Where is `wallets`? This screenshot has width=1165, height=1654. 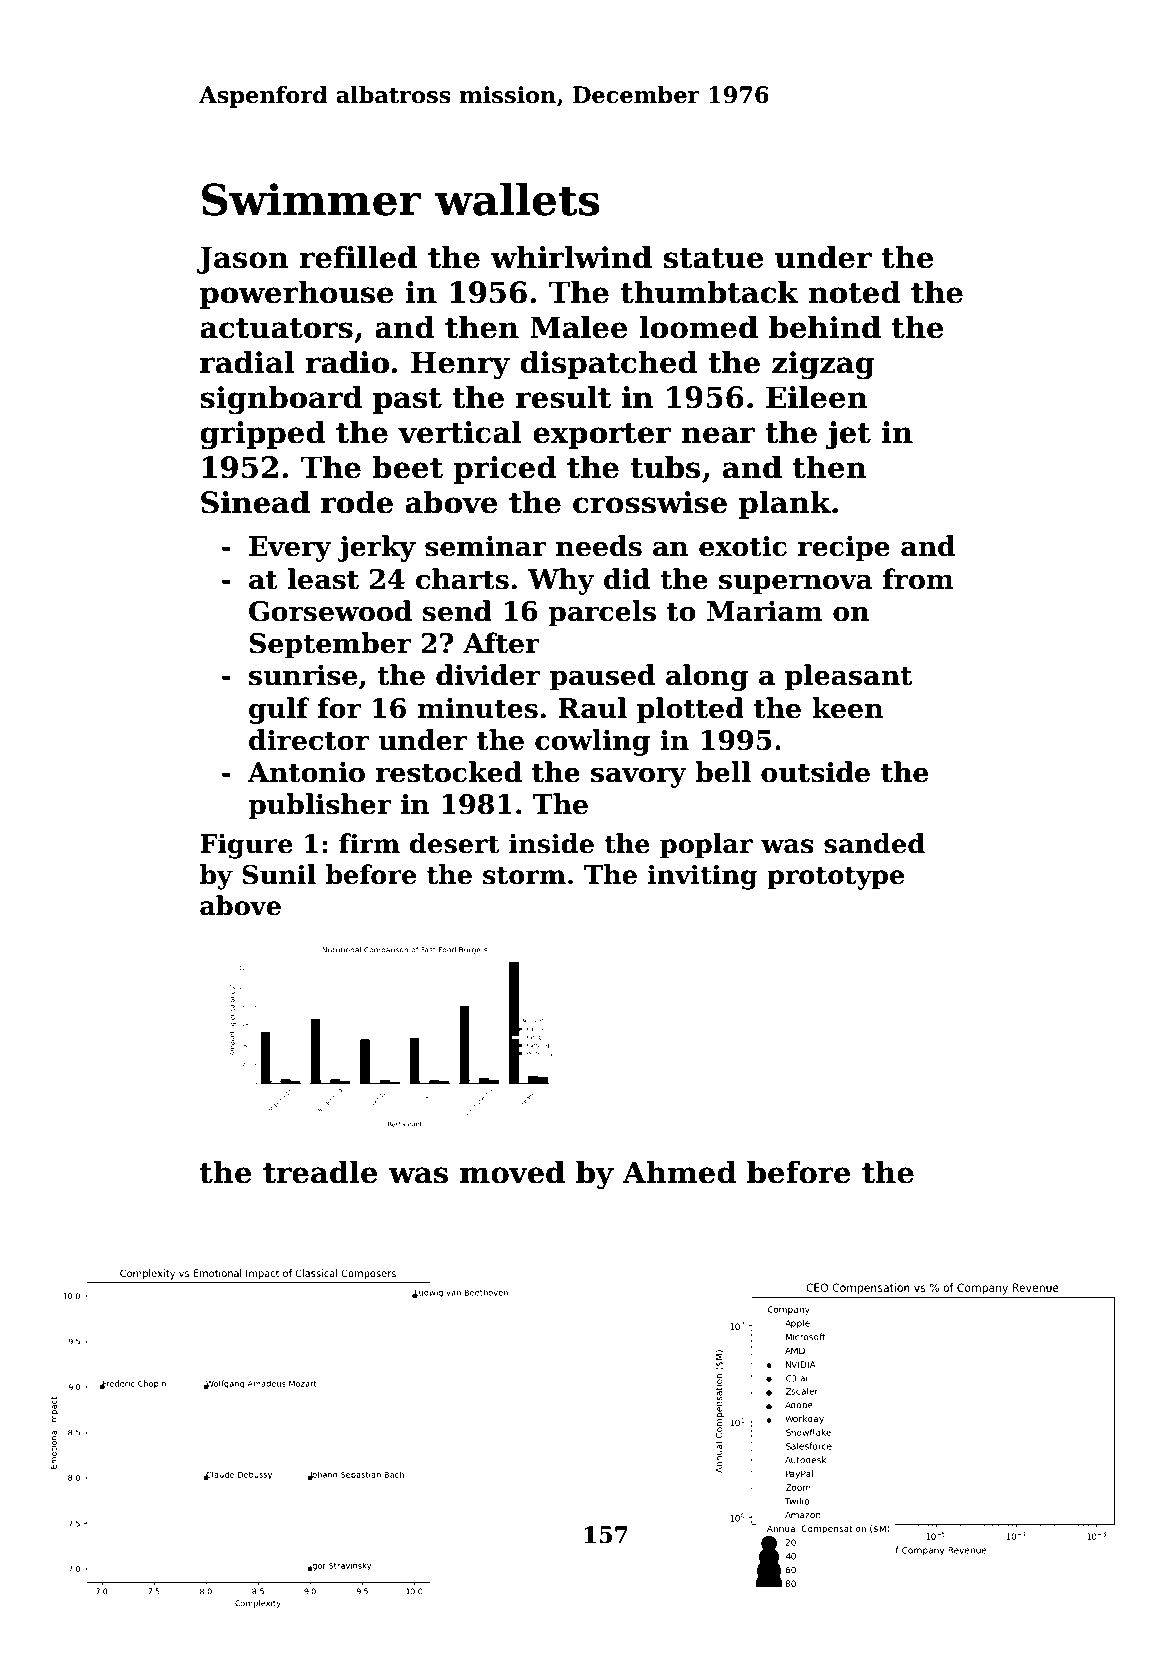
wallets is located at coordinates (517, 199).
